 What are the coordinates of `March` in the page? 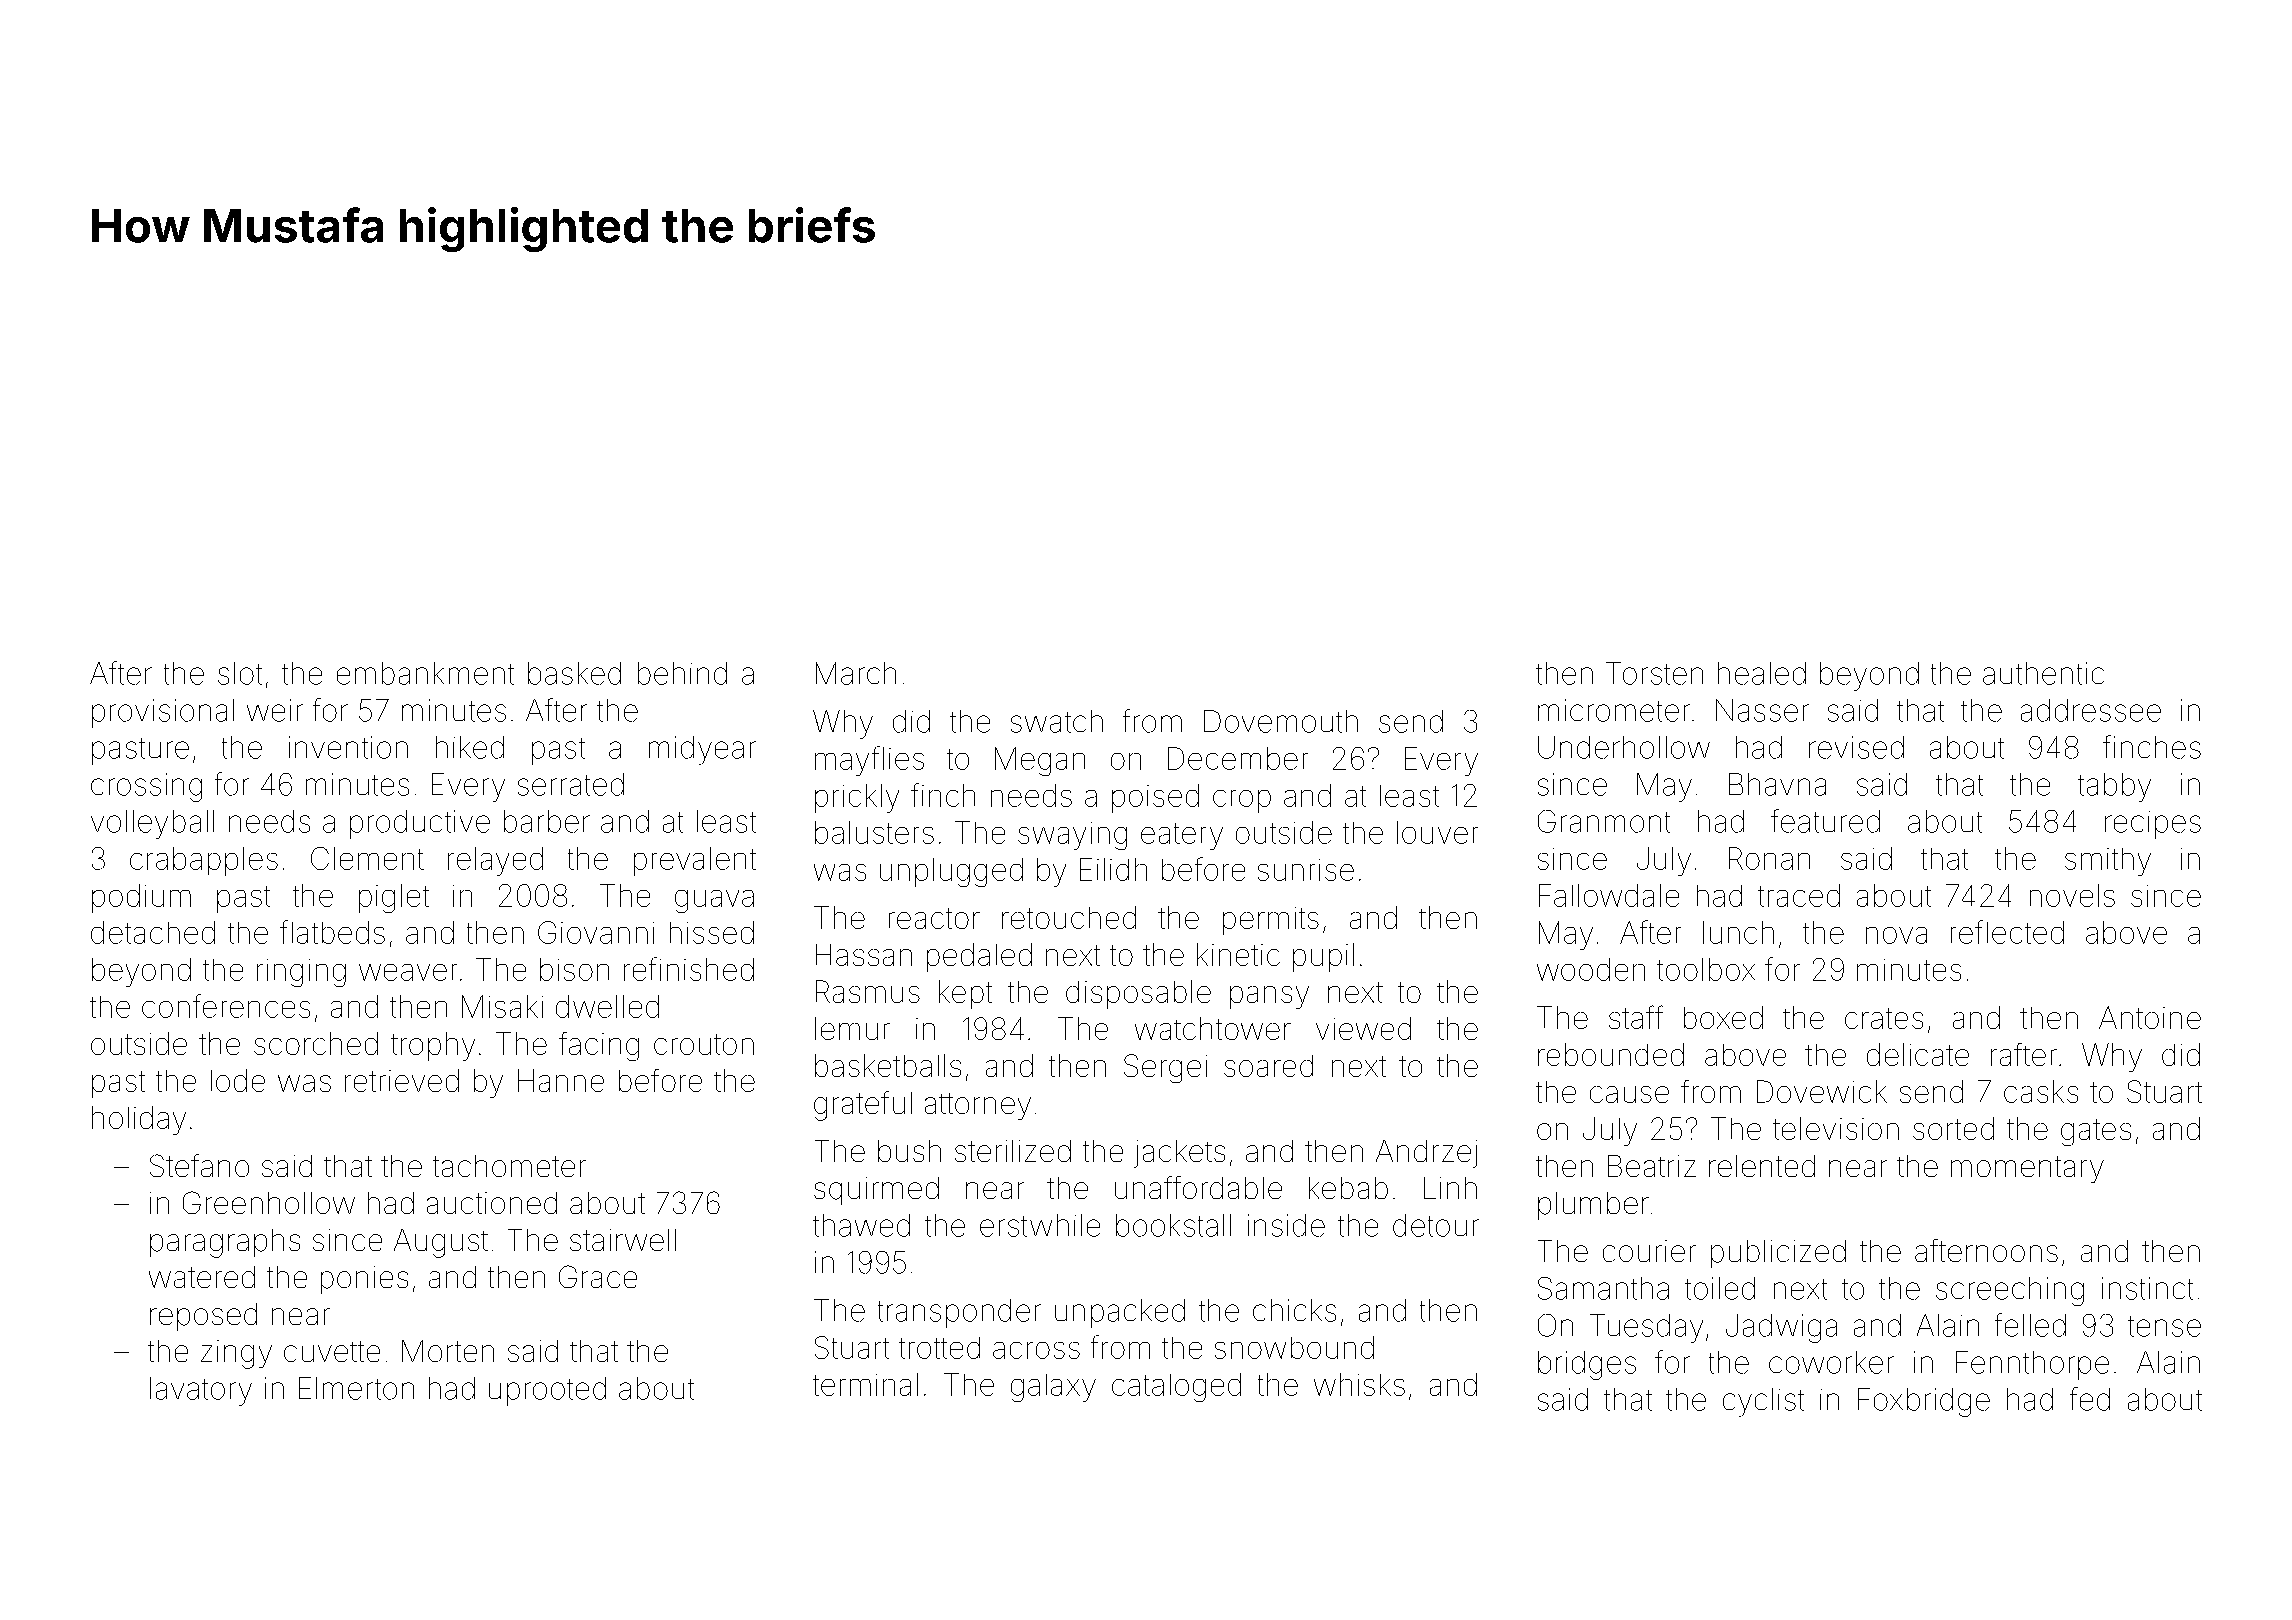 It's located at (856, 673).
